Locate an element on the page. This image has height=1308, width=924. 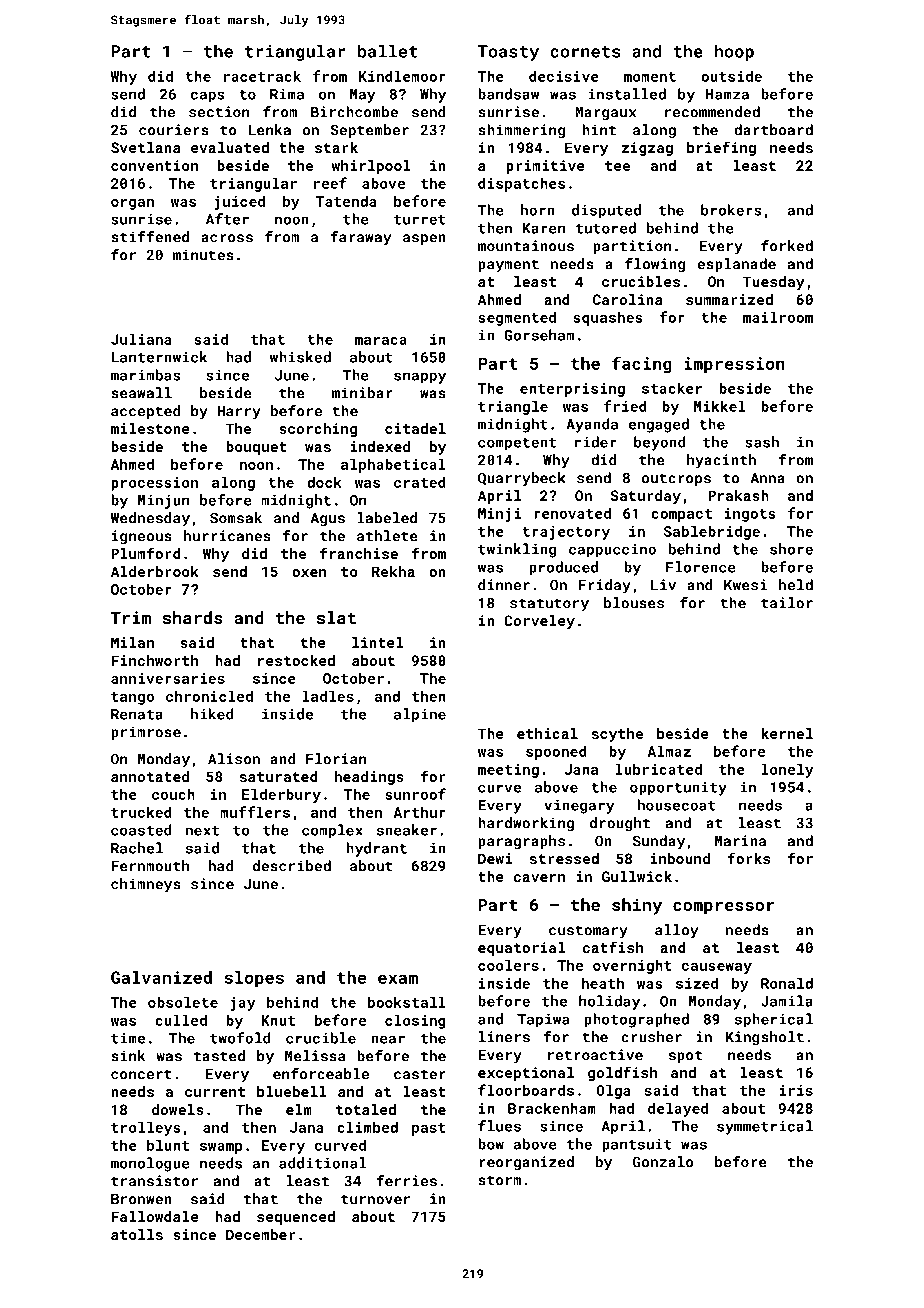
caps is located at coordinates (208, 97).
